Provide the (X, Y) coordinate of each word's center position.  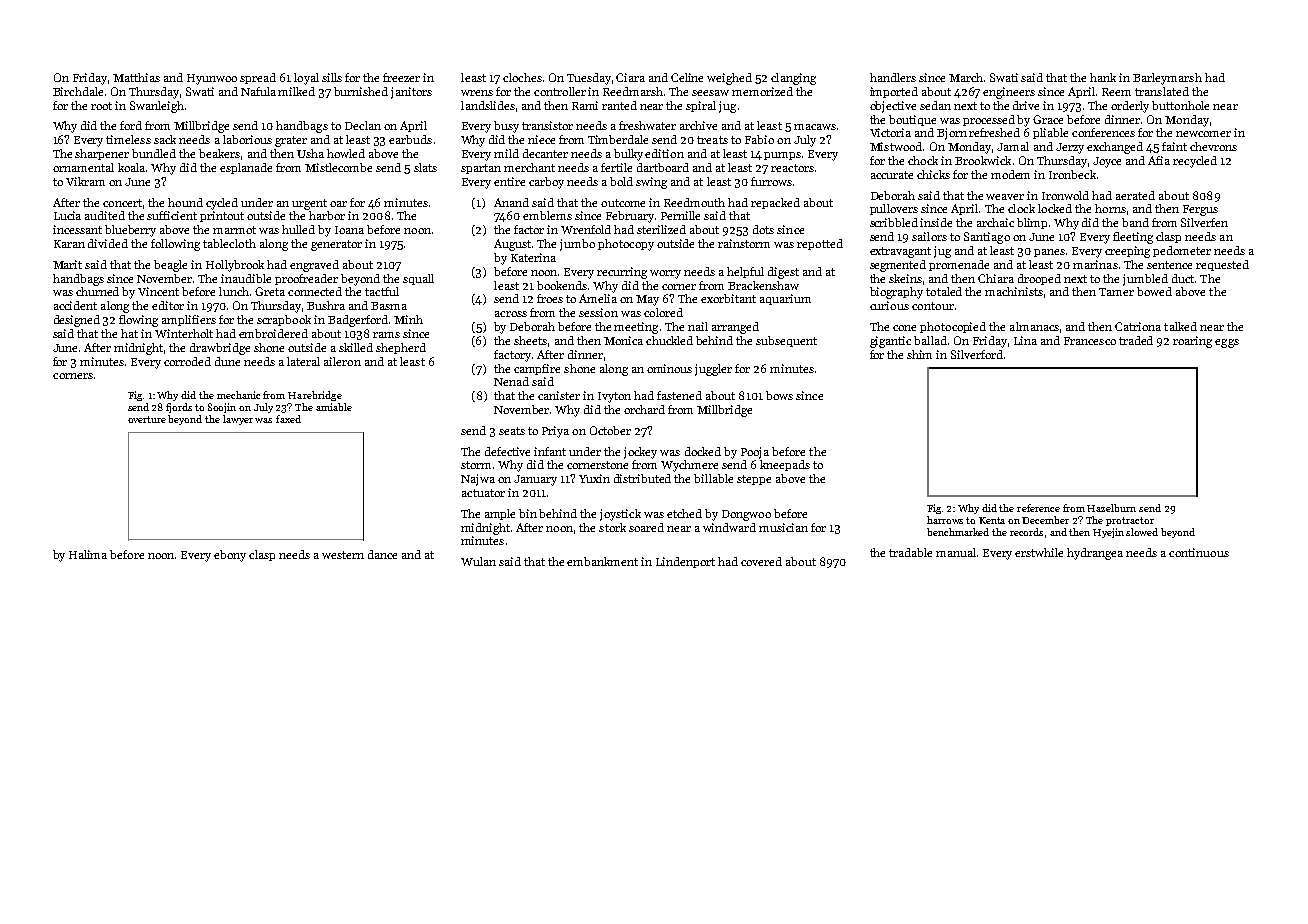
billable (713, 478)
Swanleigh (157, 107)
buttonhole (1180, 105)
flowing (138, 321)
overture (147, 419)
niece (541, 139)
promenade (959, 265)
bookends (562, 285)
